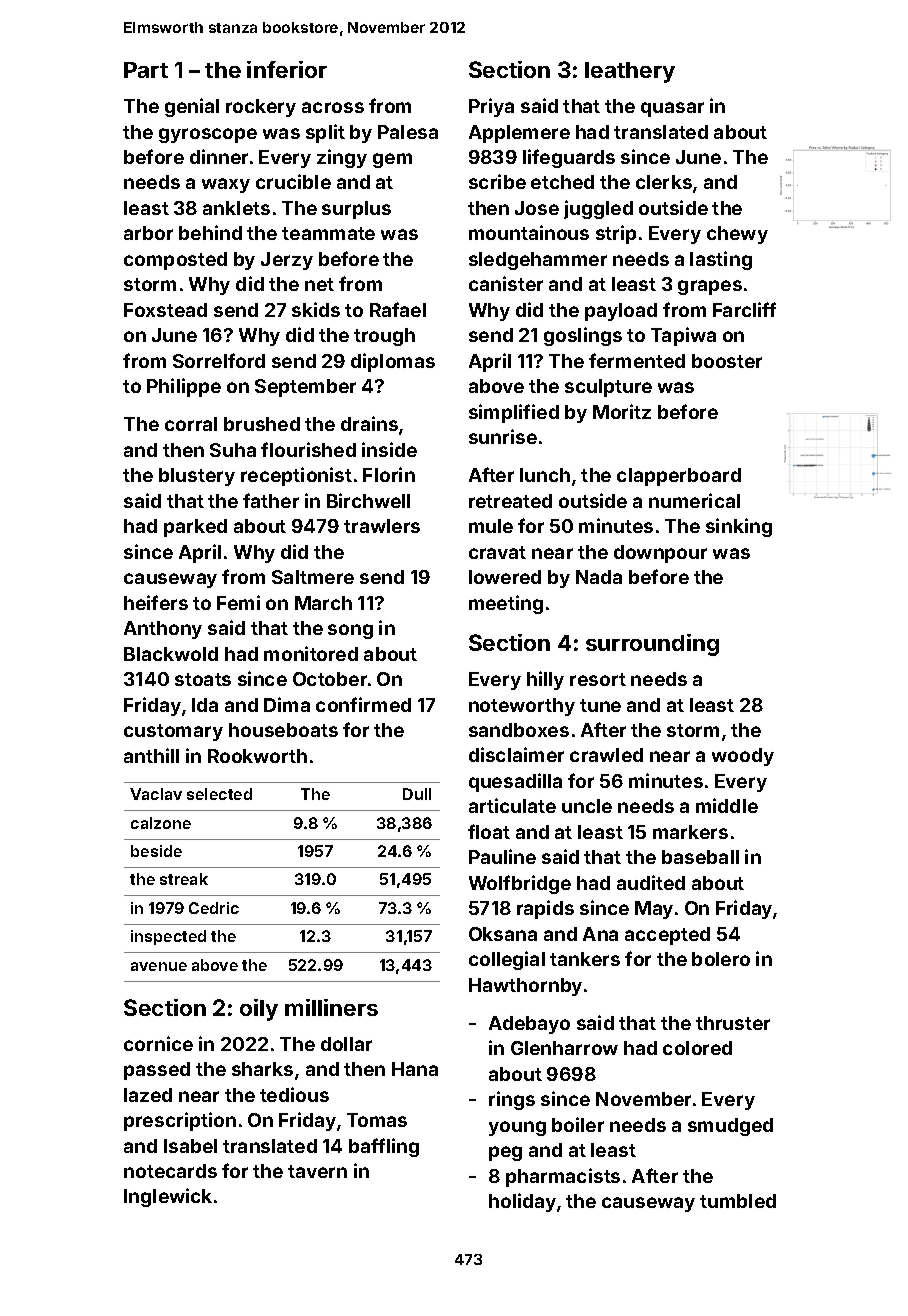 The width and height of the screenshot is (908, 1316). I want to click on audited, so click(651, 882).
